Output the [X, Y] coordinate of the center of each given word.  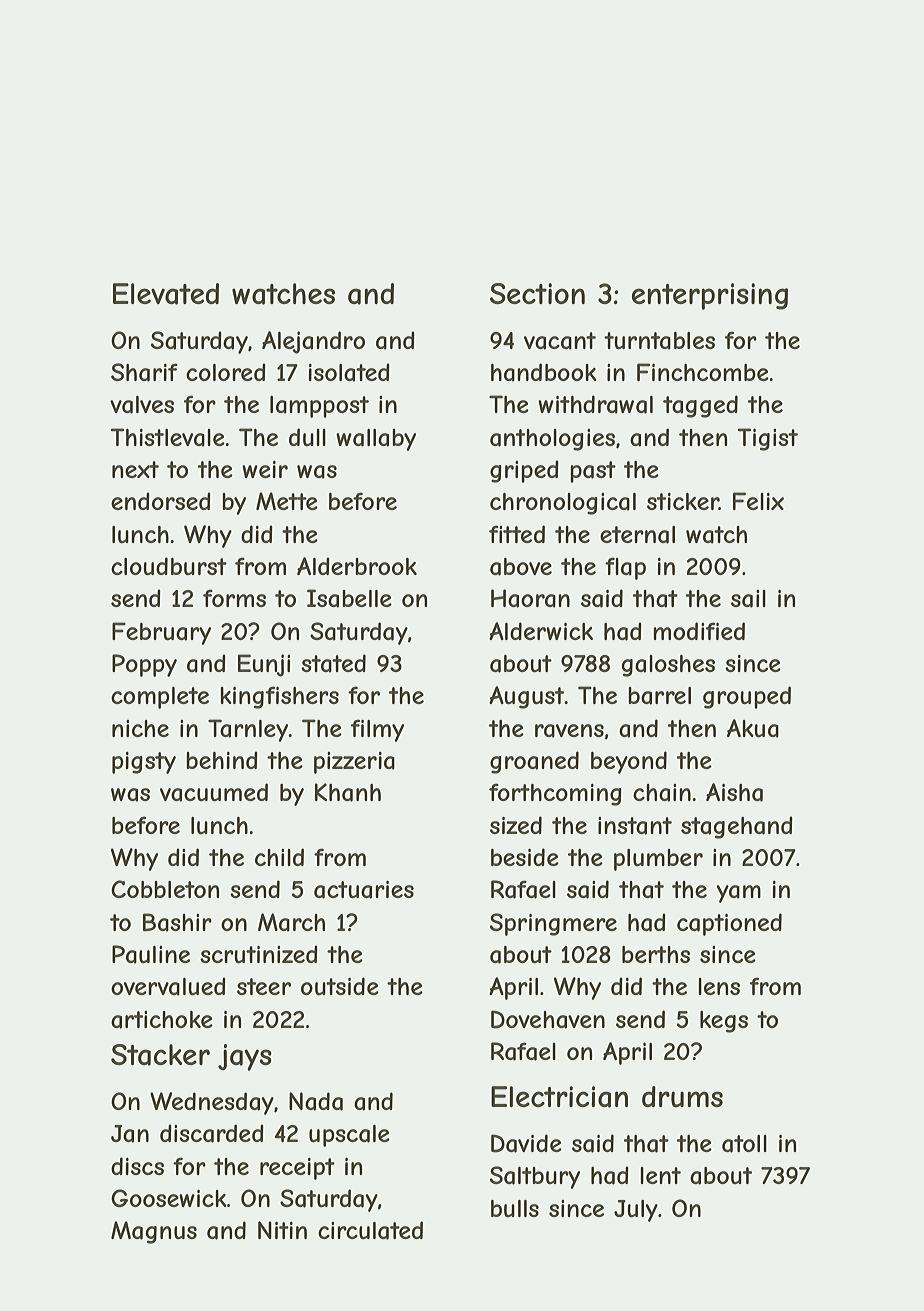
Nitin [282, 1230]
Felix [758, 501]
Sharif [144, 372]
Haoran [530, 598]
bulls [515, 1208]
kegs [724, 1022]
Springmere [553, 924]
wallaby [376, 440]
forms [234, 598]
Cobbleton [165, 889]
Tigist [768, 439]
